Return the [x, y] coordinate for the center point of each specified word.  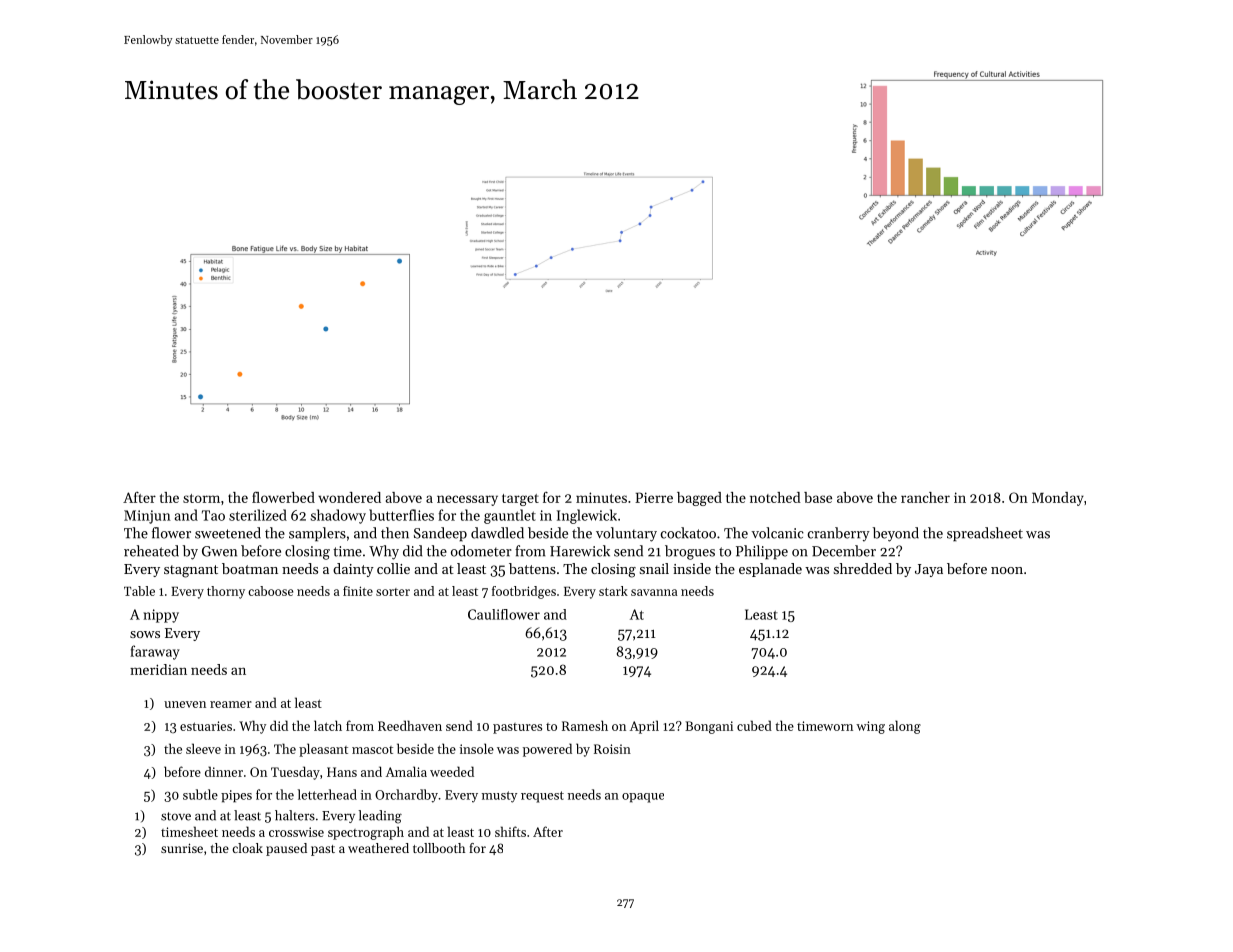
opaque [643, 798]
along [905, 727]
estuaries [206, 726]
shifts [510, 831]
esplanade [770, 570]
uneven [185, 704]
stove [176, 816]
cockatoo [688, 533]
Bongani [709, 727]
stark [613, 591]
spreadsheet [985, 534]
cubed [754, 725]
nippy [161, 616]
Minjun [147, 517]
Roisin [612, 749]
